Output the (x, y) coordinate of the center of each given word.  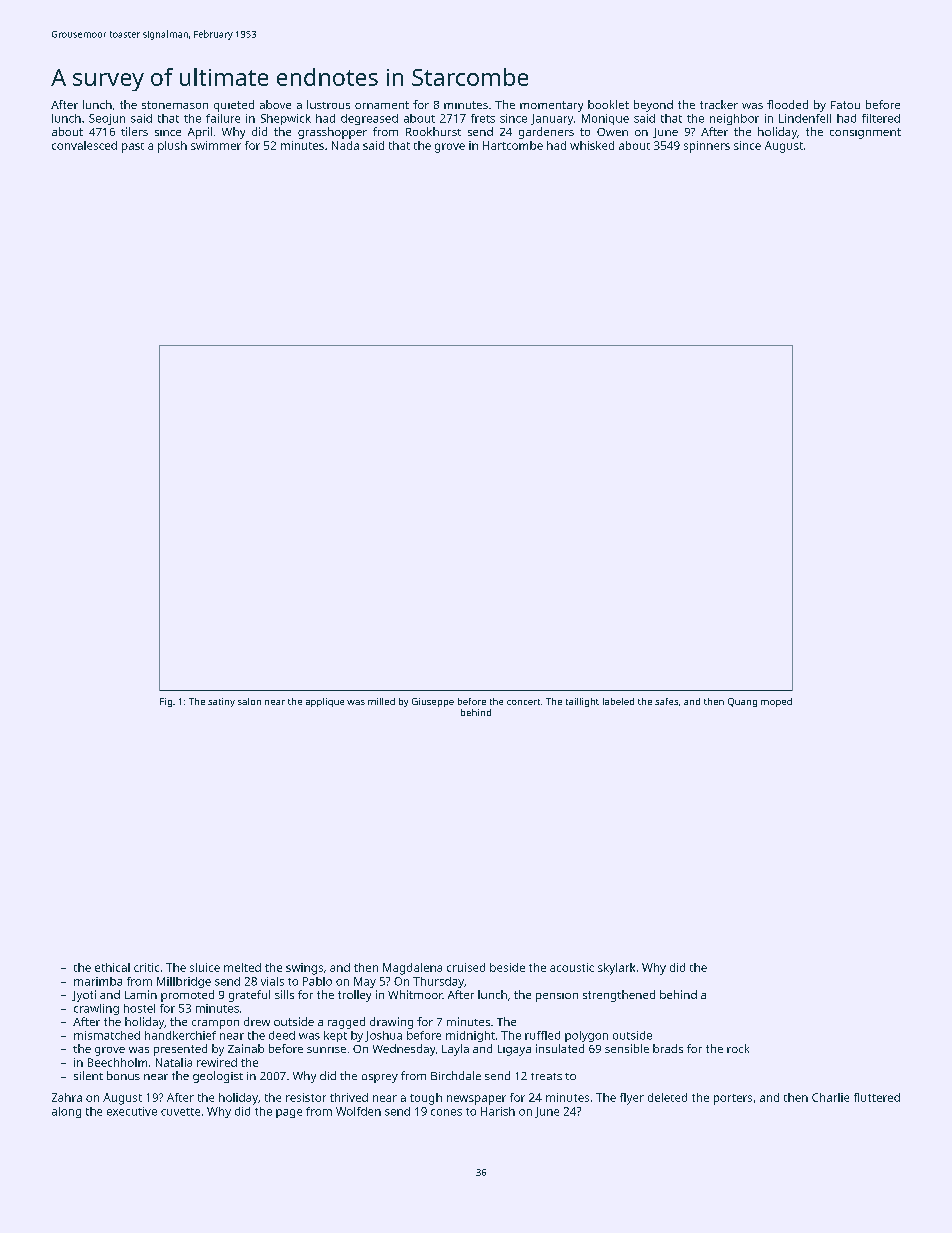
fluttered (877, 1097)
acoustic (572, 967)
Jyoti (84, 996)
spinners (707, 147)
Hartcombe (513, 145)
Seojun (107, 119)
